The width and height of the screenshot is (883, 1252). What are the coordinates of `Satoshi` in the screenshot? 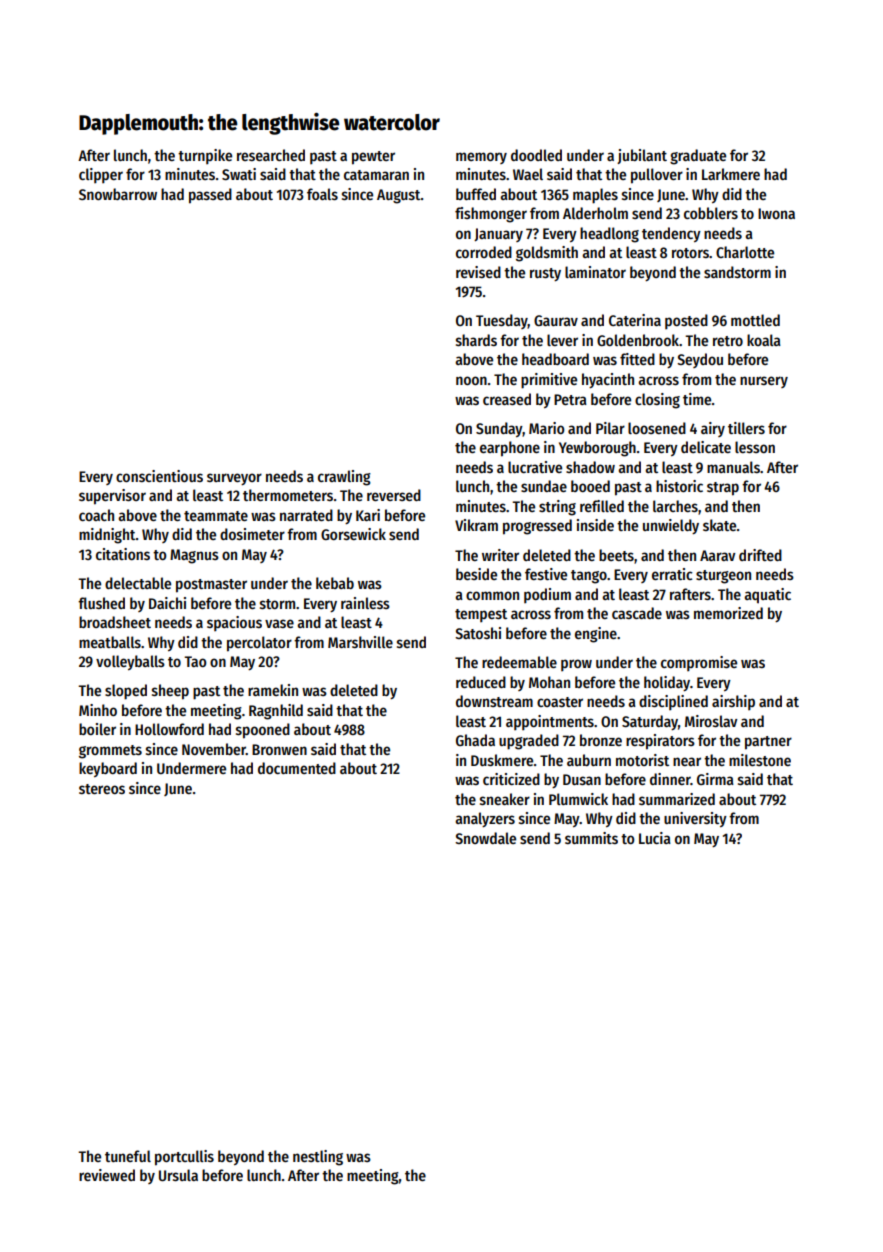 It's located at (478, 633).
